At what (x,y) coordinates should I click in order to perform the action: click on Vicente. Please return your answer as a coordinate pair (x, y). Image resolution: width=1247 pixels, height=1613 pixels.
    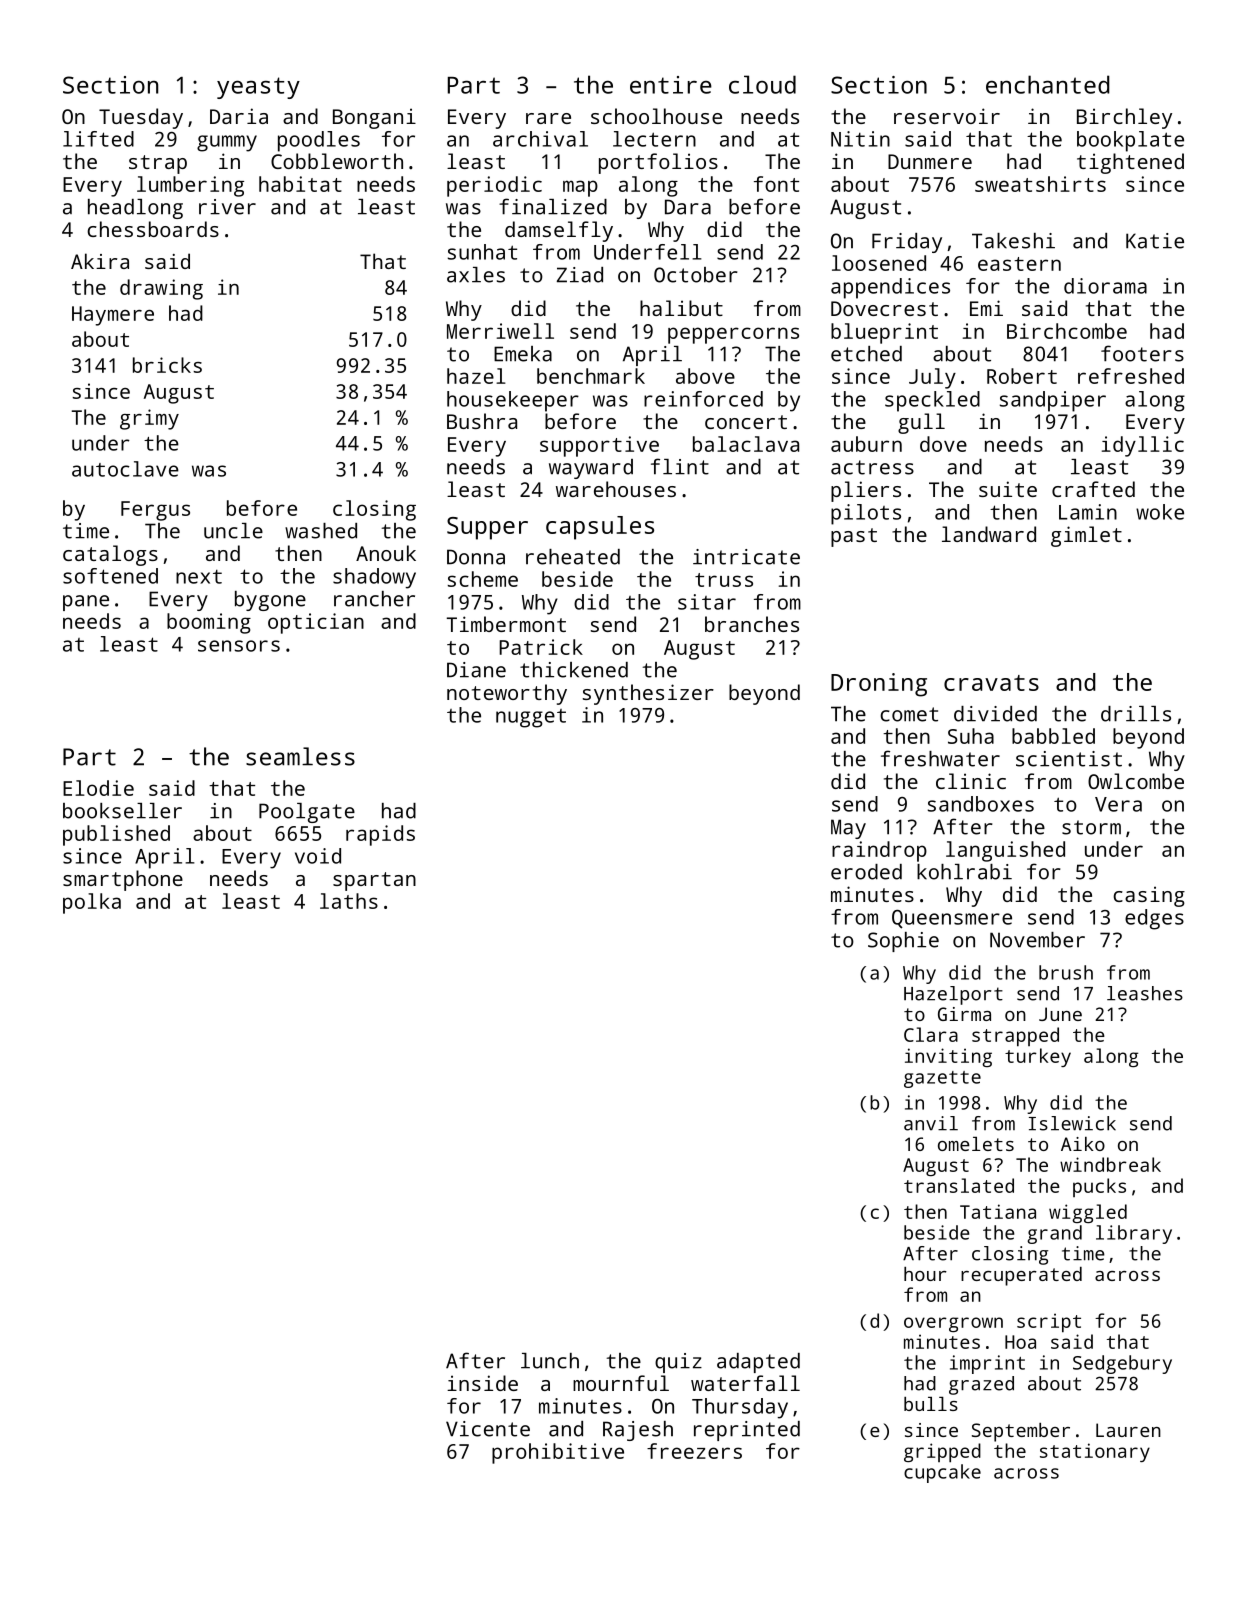
    Looking at the image, I should click on (488, 1429).
